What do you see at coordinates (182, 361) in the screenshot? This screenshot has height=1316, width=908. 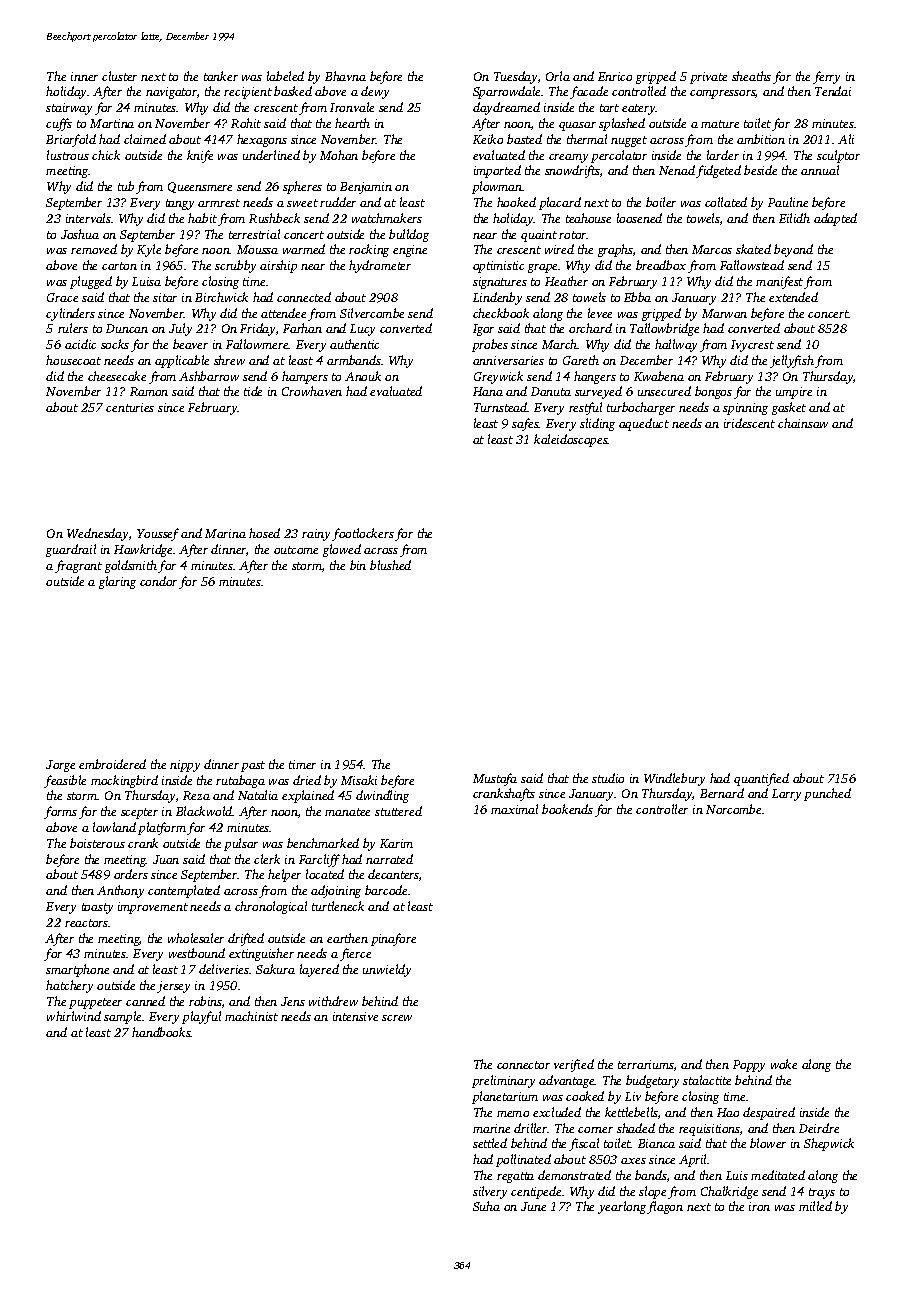 I see `applicable` at bounding box center [182, 361].
